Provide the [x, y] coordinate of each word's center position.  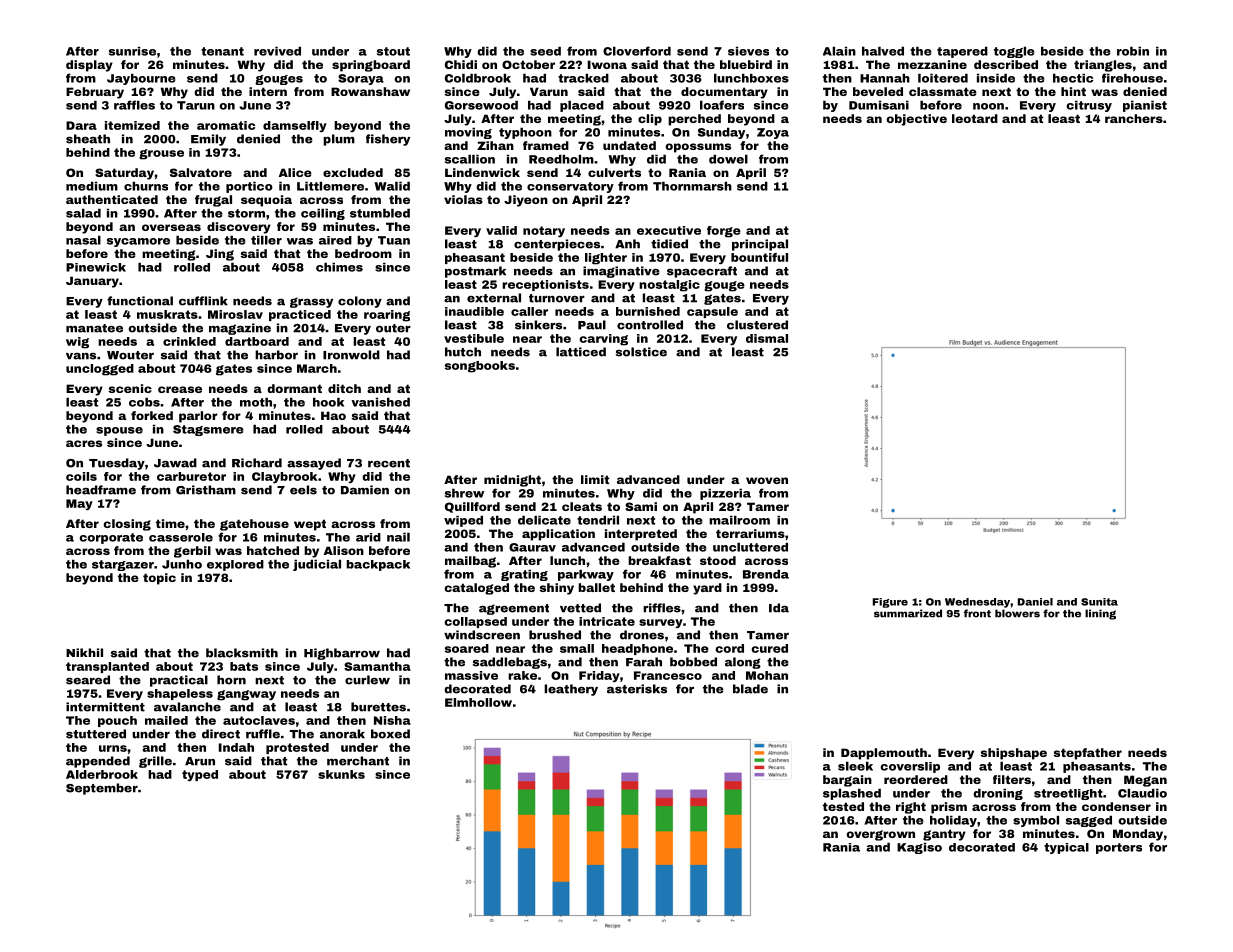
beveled [878, 91]
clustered [757, 325]
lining [1100, 614]
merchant [358, 761]
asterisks [637, 689]
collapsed [475, 622]
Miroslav [235, 314]
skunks [341, 774]
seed [545, 51]
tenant [222, 51]
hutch [463, 352]
